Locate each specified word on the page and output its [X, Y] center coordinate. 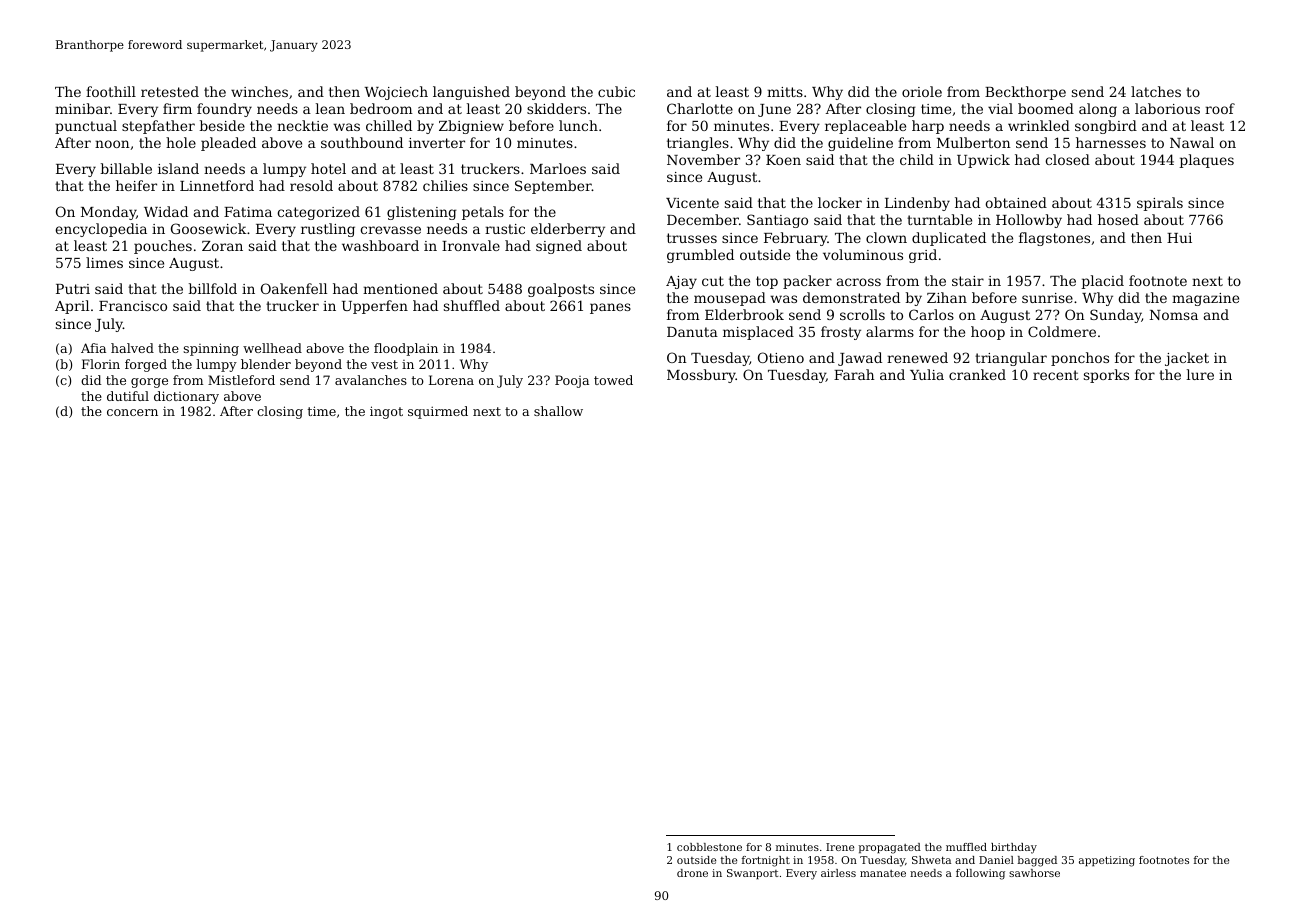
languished [471, 93]
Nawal [1192, 142]
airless [838, 873]
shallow [558, 411]
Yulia [927, 374]
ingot [386, 412]
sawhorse [1034, 873]
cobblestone [709, 847]
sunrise [1047, 298]
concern [132, 412]
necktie [302, 125]
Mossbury [701, 376]
